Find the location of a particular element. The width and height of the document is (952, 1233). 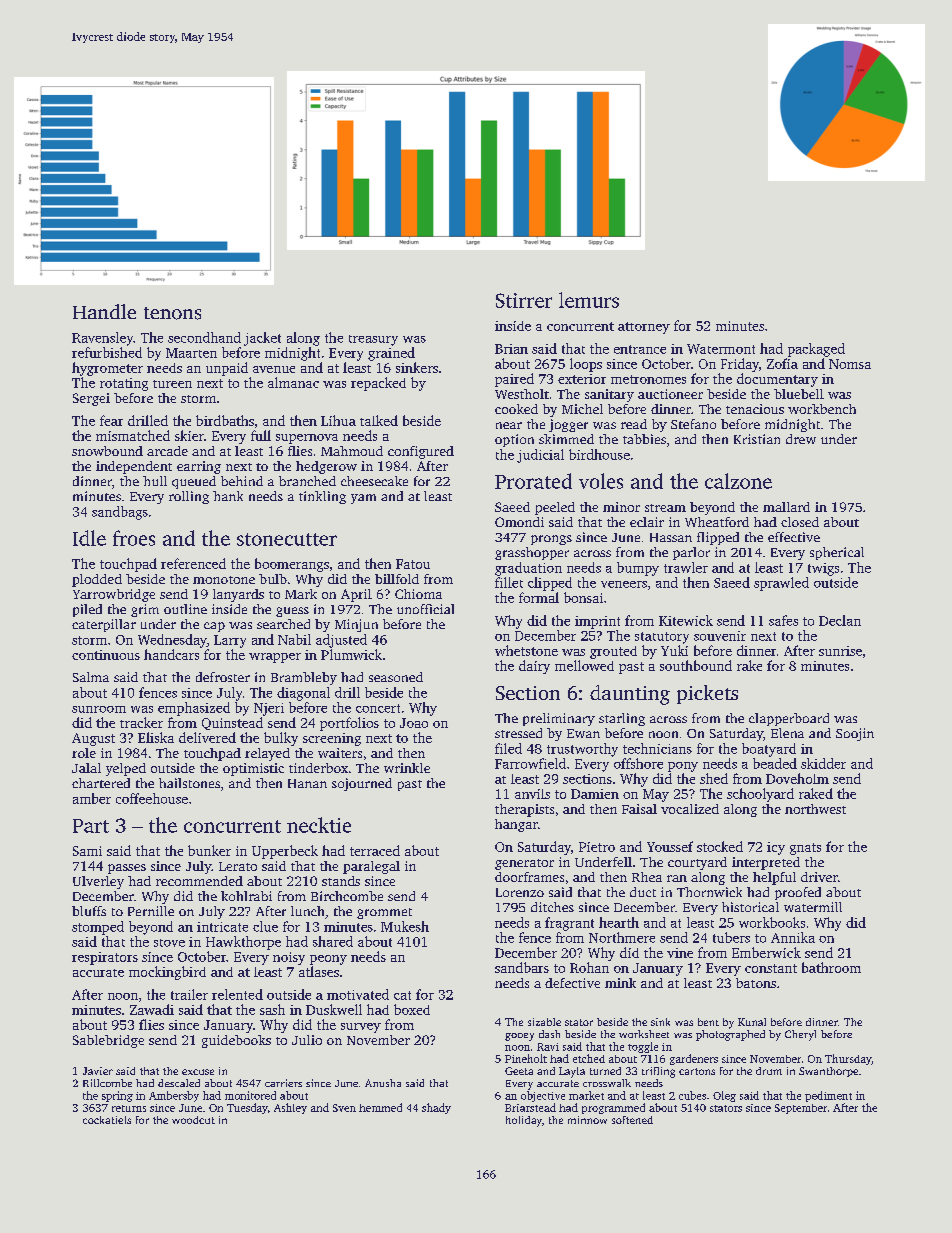

Prorated is located at coordinates (533, 481).
